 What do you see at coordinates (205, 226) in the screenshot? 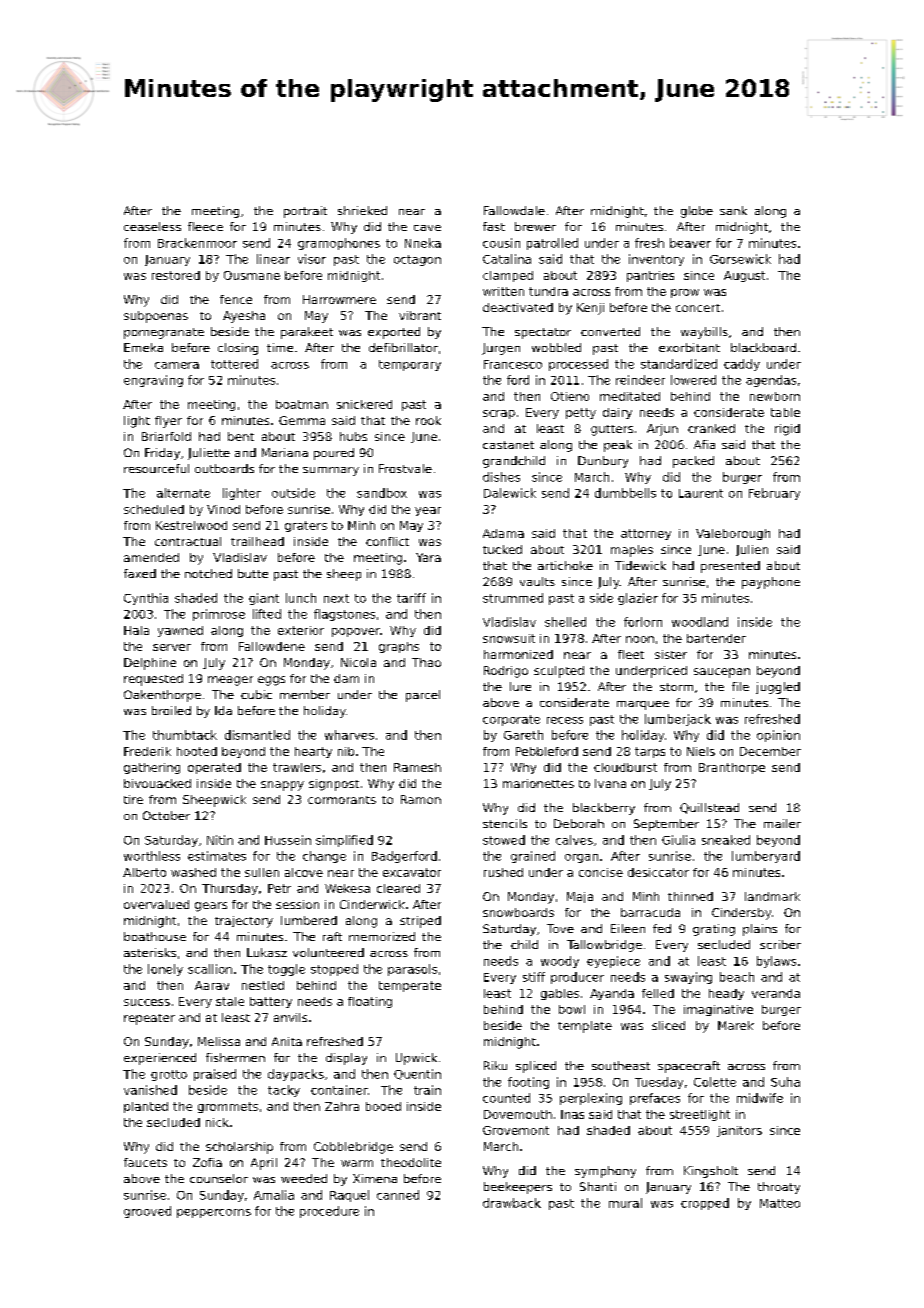
I see `fleece` at bounding box center [205, 226].
